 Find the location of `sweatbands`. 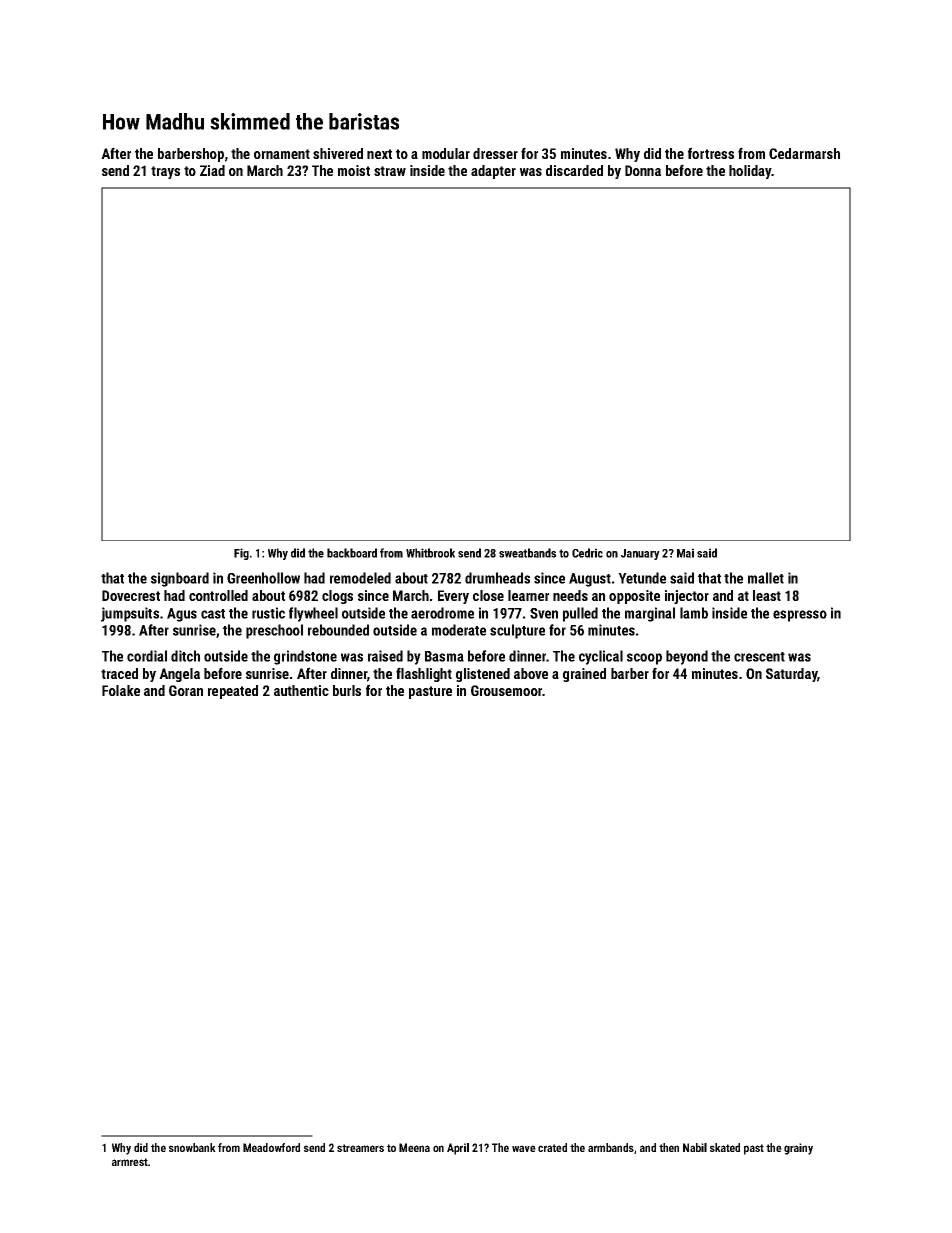

sweatbands is located at coordinates (527, 553).
